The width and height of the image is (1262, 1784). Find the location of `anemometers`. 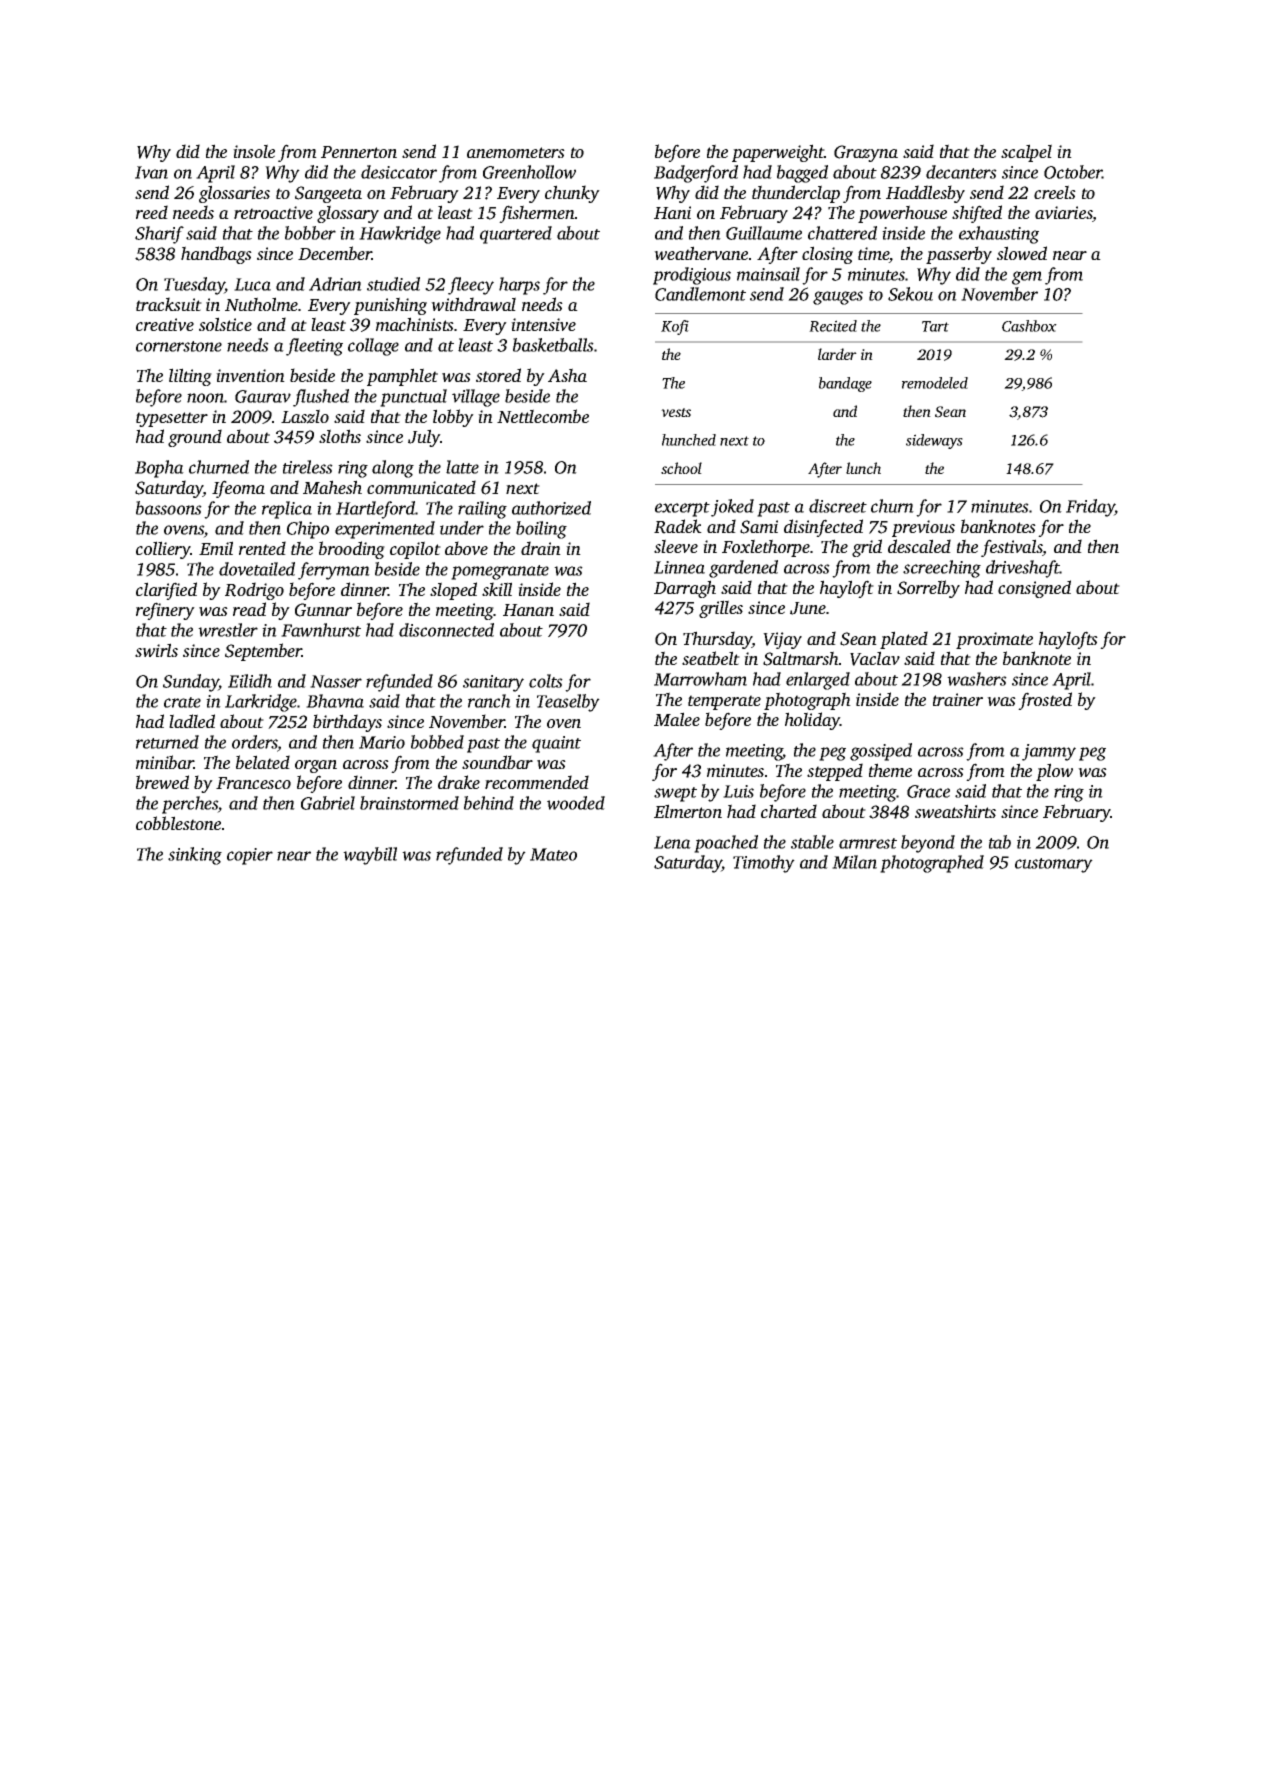

anemometers is located at coordinates (516, 152).
